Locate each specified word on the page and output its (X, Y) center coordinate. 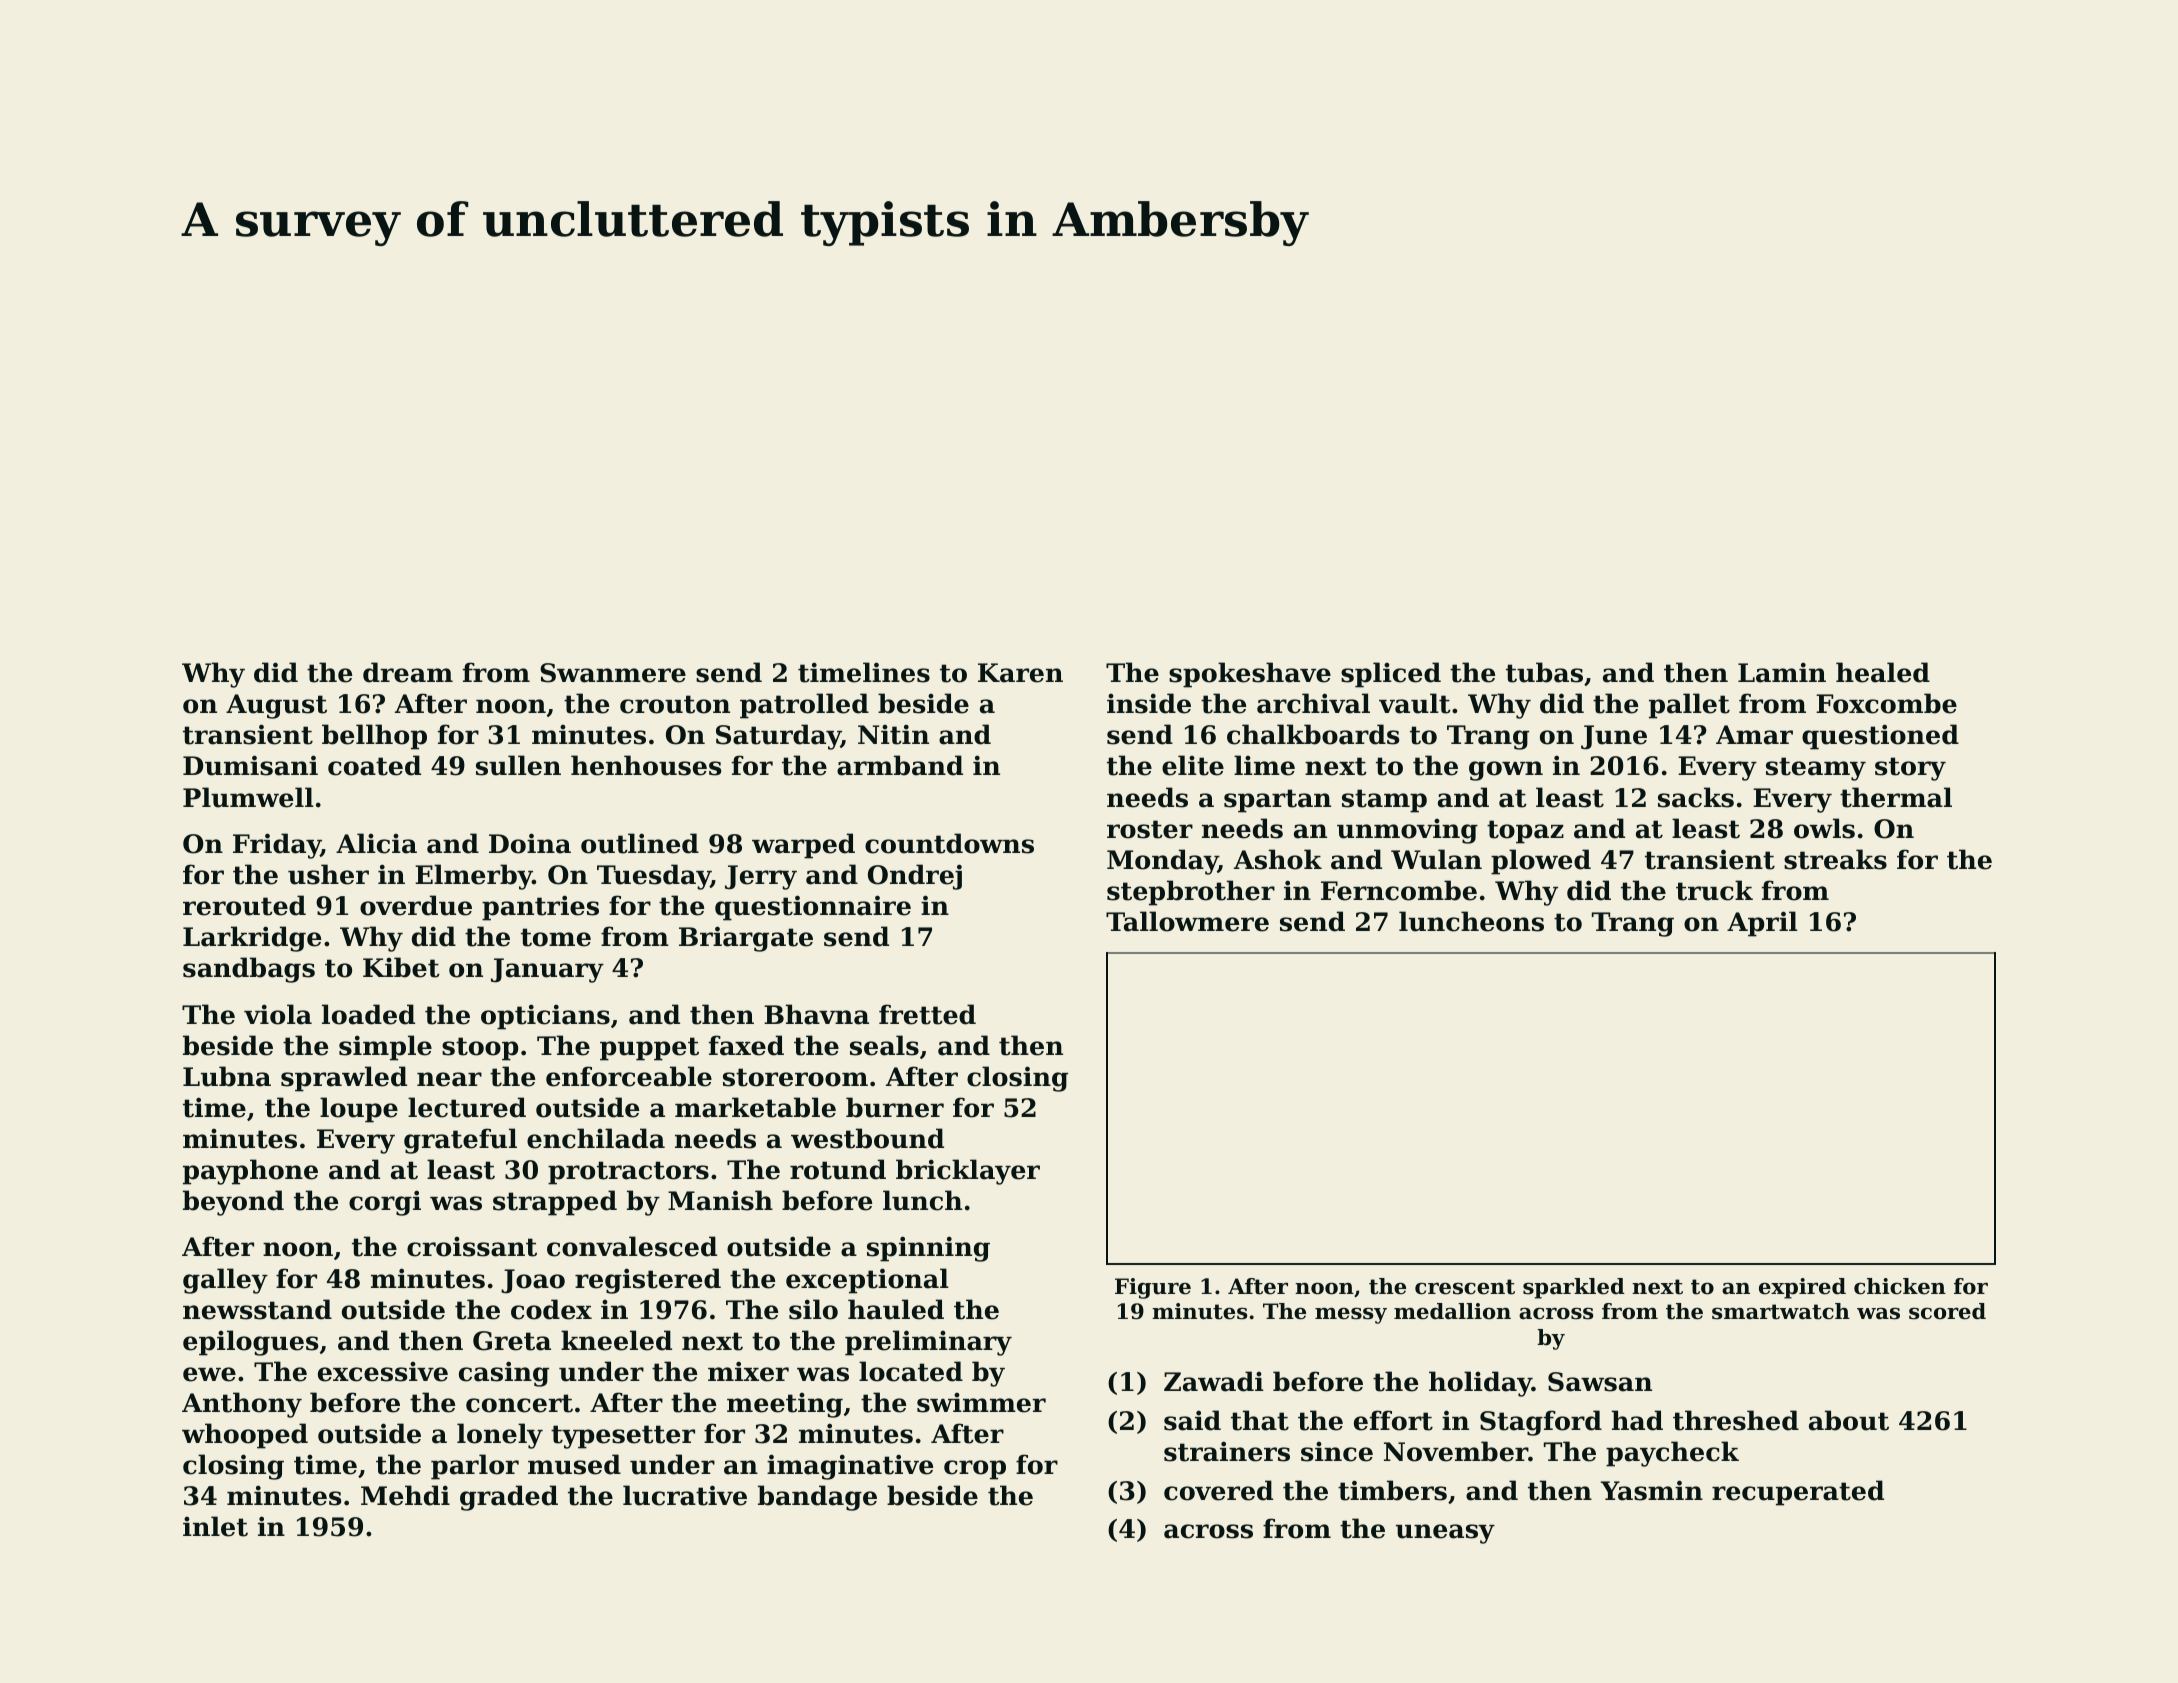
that (1260, 1420)
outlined (640, 843)
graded (509, 1498)
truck (1714, 890)
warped (803, 846)
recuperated (1798, 1493)
